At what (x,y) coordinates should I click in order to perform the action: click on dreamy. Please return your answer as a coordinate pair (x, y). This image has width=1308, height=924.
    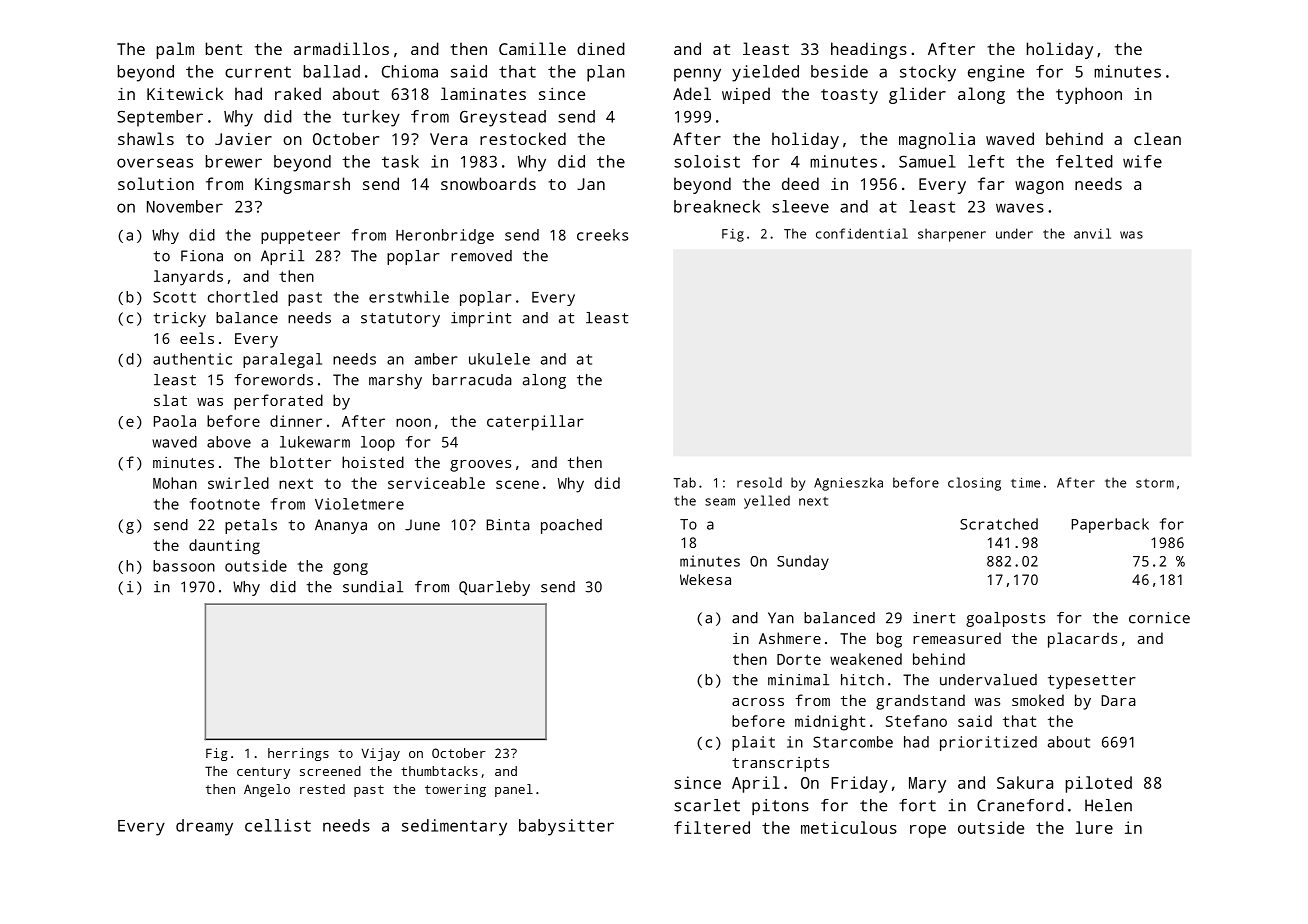
    Looking at the image, I should click on (204, 827).
